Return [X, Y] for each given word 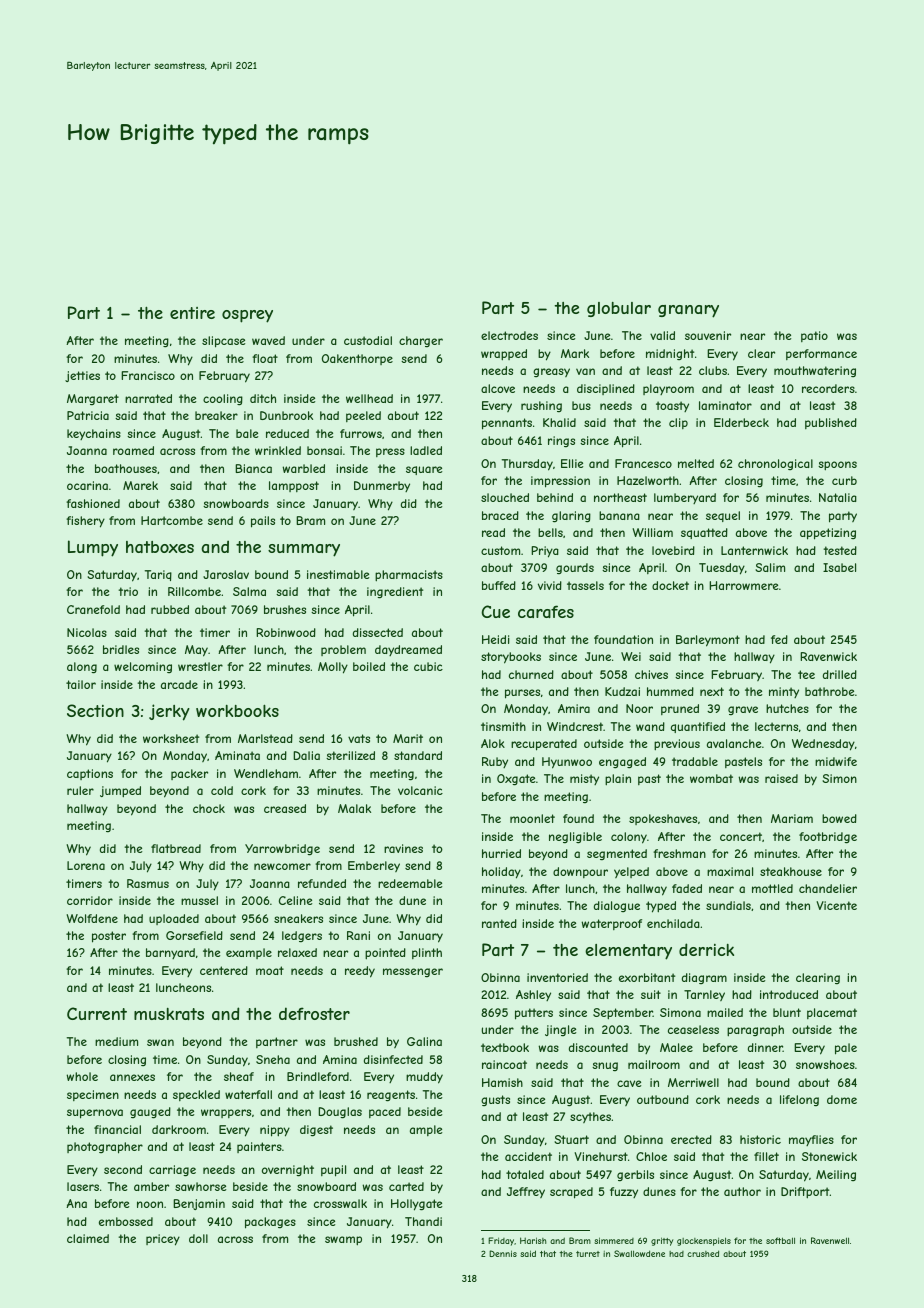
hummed [670, 691]
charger [421, 341]
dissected [378, 632]
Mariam [792, 818]
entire [192, 313]
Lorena [86, 865]
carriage [172, 1171]
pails [263, 522]
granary [688, 311]
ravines [403, 848]
